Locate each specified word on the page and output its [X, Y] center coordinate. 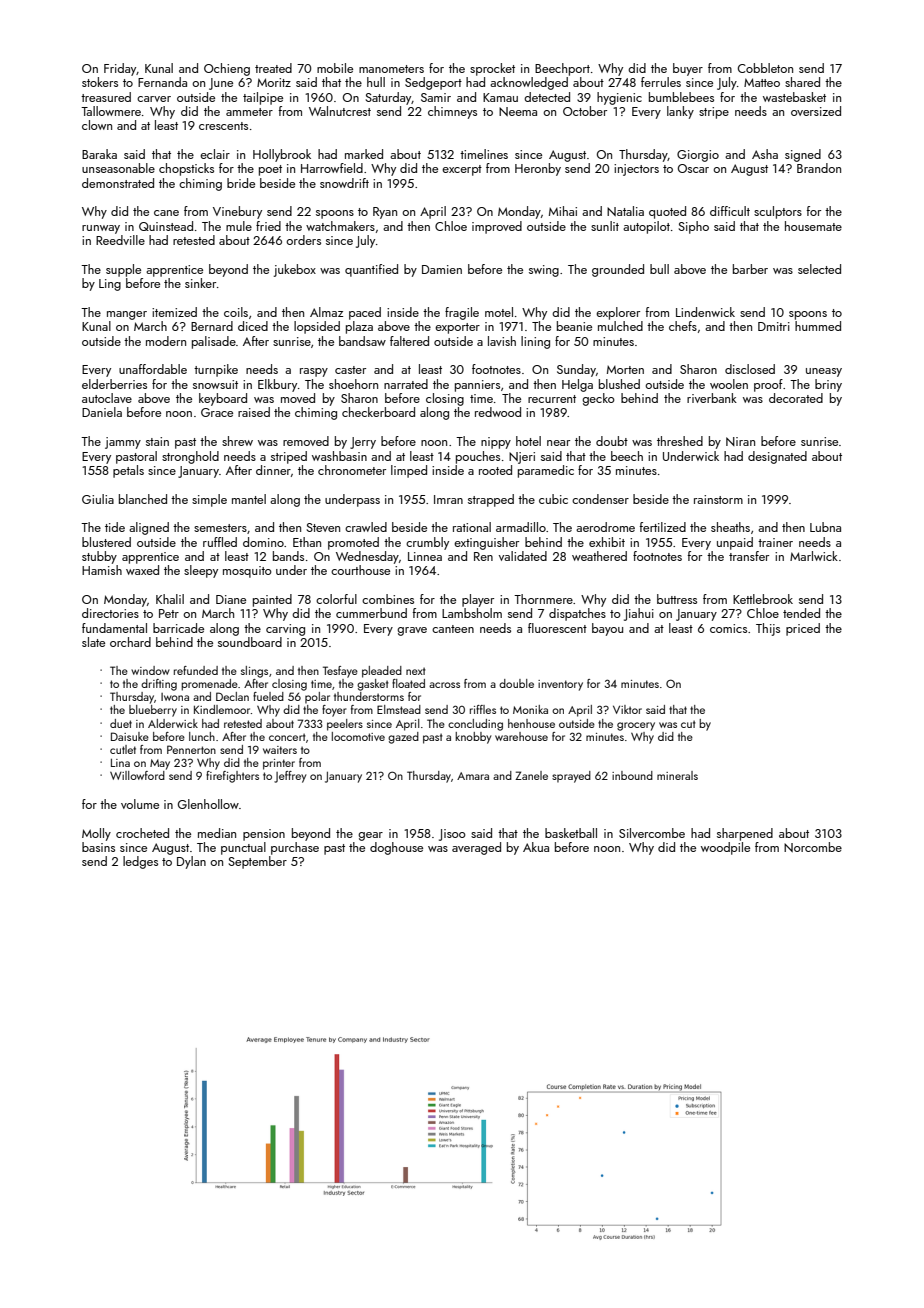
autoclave [107, 398]
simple [209, 500]
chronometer [352, 470]
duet [121, 723]
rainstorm [718, 499]
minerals [677, 775]
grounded [618, 270]
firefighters [232, 777]
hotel [528, 441]
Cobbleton [765, 68]
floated [408, 683]
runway [101, 229]
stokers [100, 82]
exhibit [607, 542]
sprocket [492, 69]
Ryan [385, 213]
